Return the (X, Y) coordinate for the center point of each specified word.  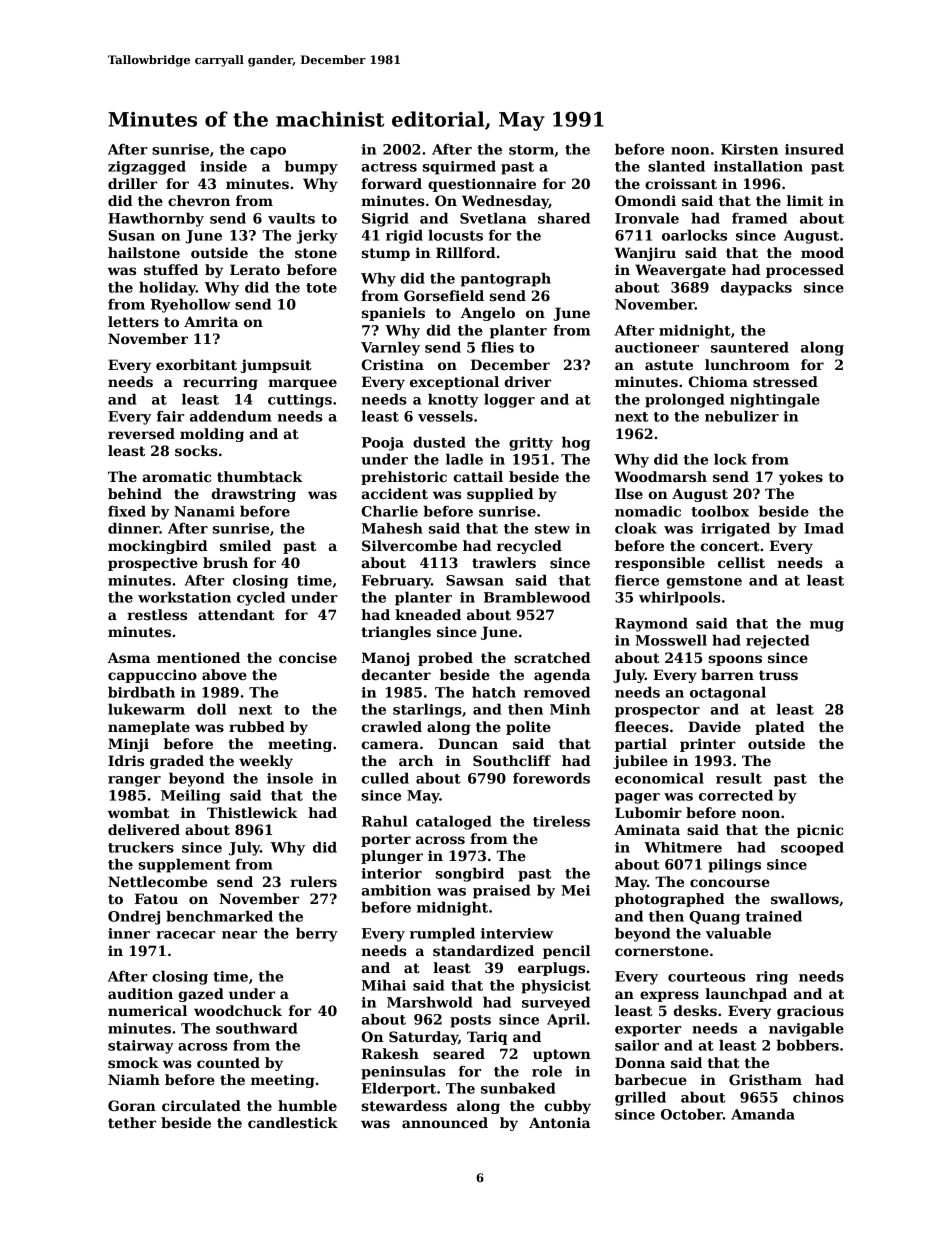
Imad (824, 528)
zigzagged (147, 168)
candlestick (293, 1122)
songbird (470, 875)
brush (225, 562)
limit (805, 200)
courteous (707, 977)
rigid (404, 237)
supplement (184, 866)
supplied (500, 495)
